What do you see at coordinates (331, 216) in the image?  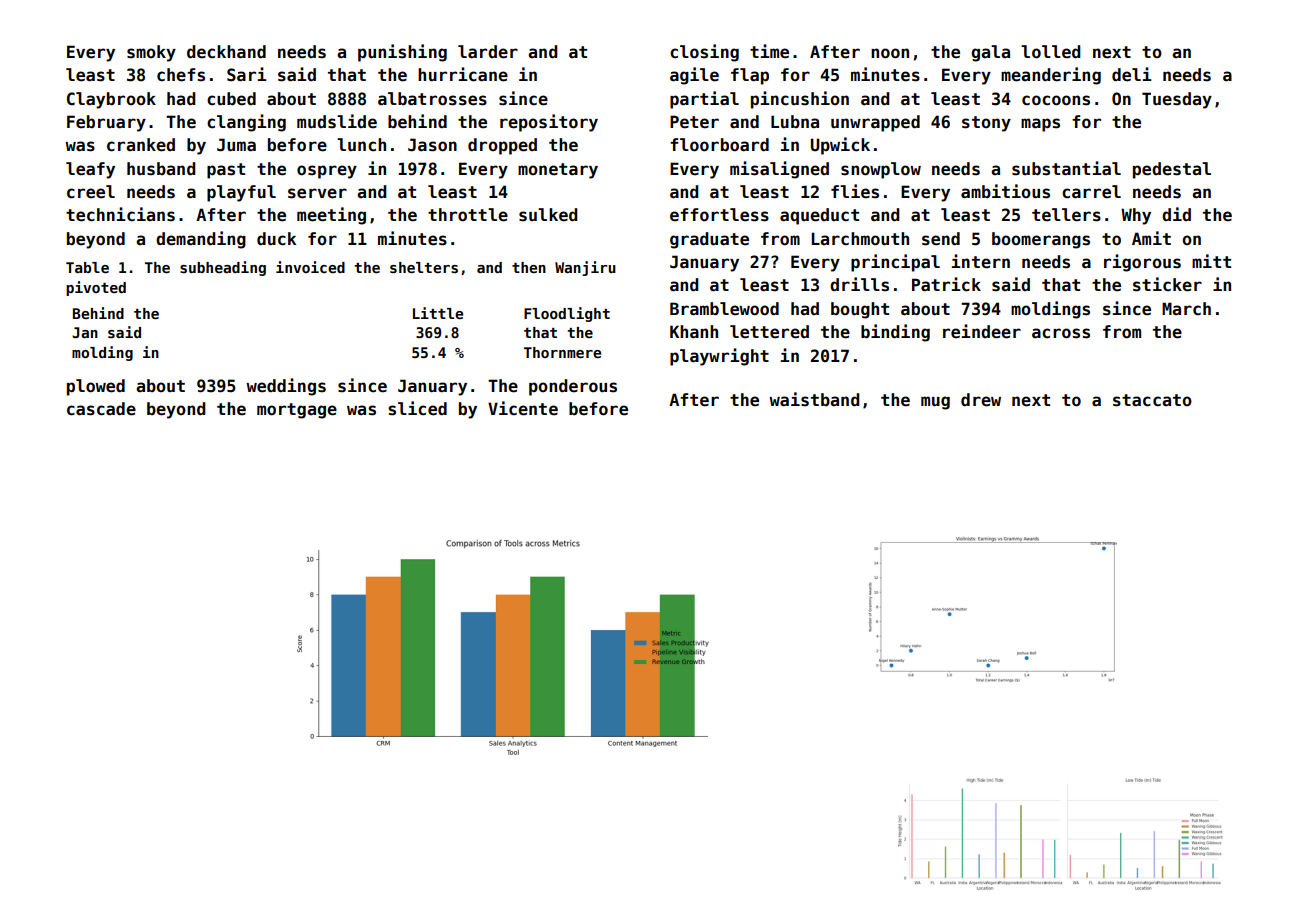 I see `meeting` at bounding box center [331, 216].
